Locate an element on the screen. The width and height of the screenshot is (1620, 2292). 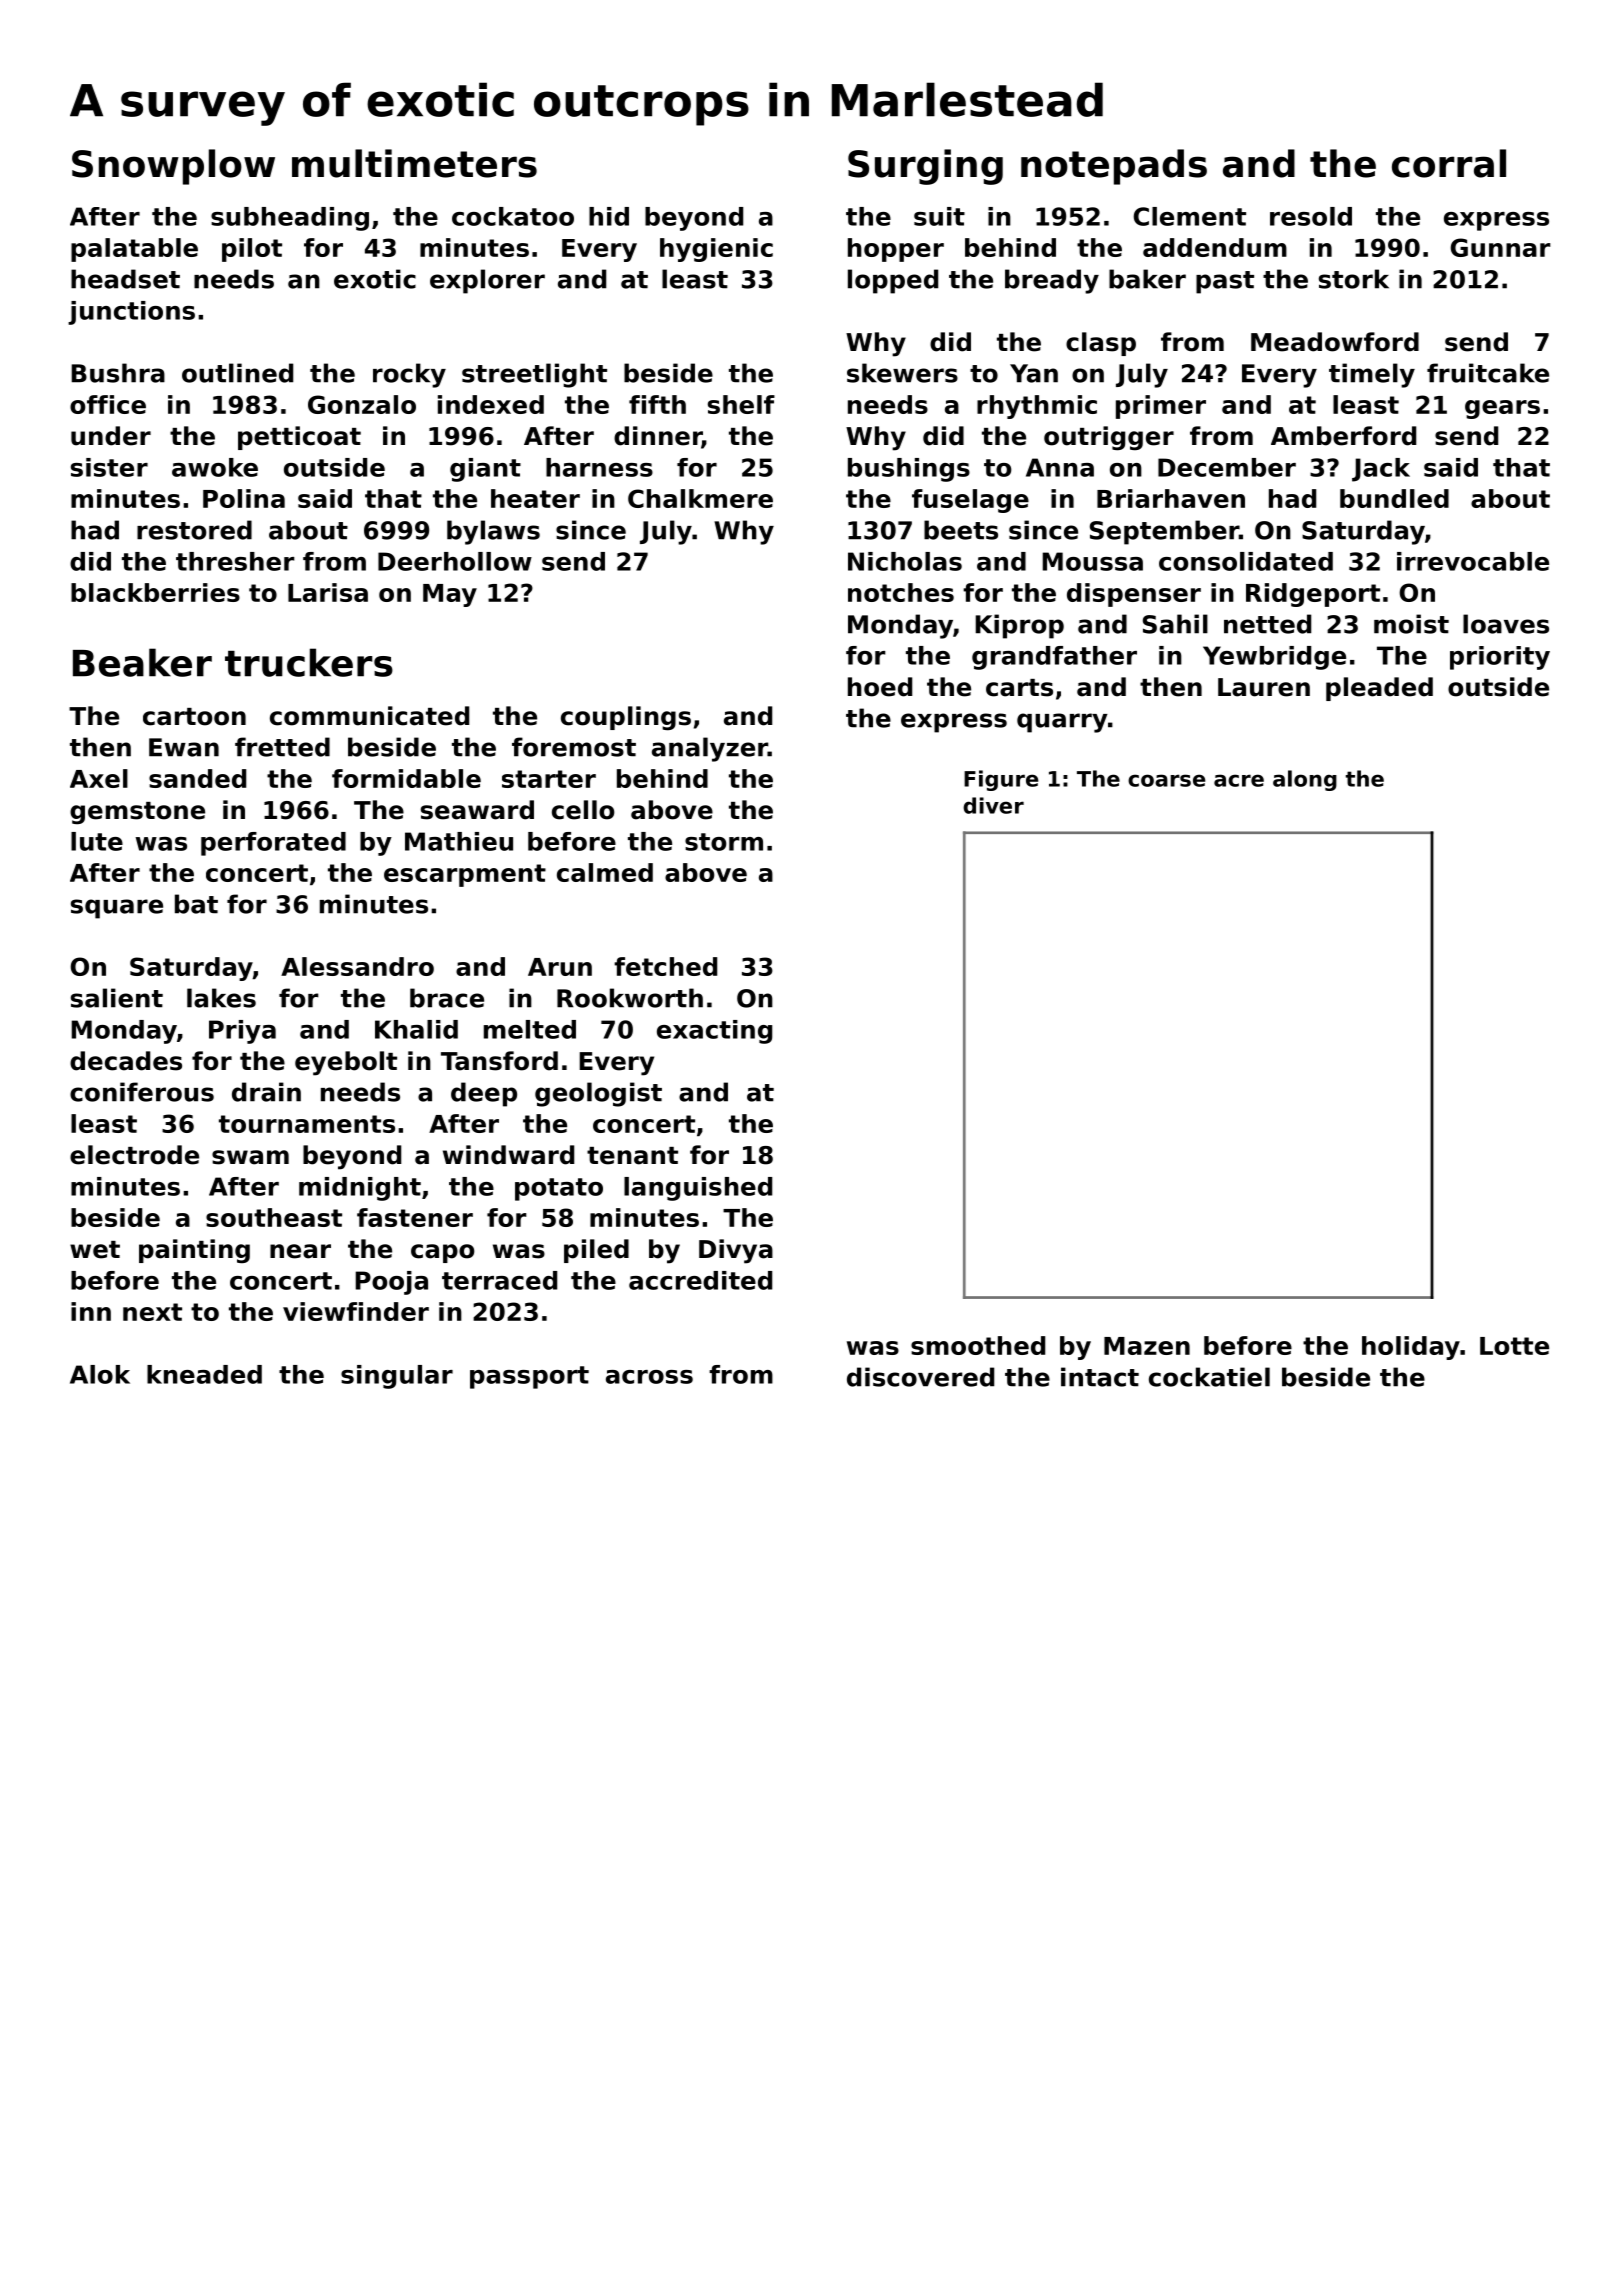
next is located at coordinates (152, 1312).
